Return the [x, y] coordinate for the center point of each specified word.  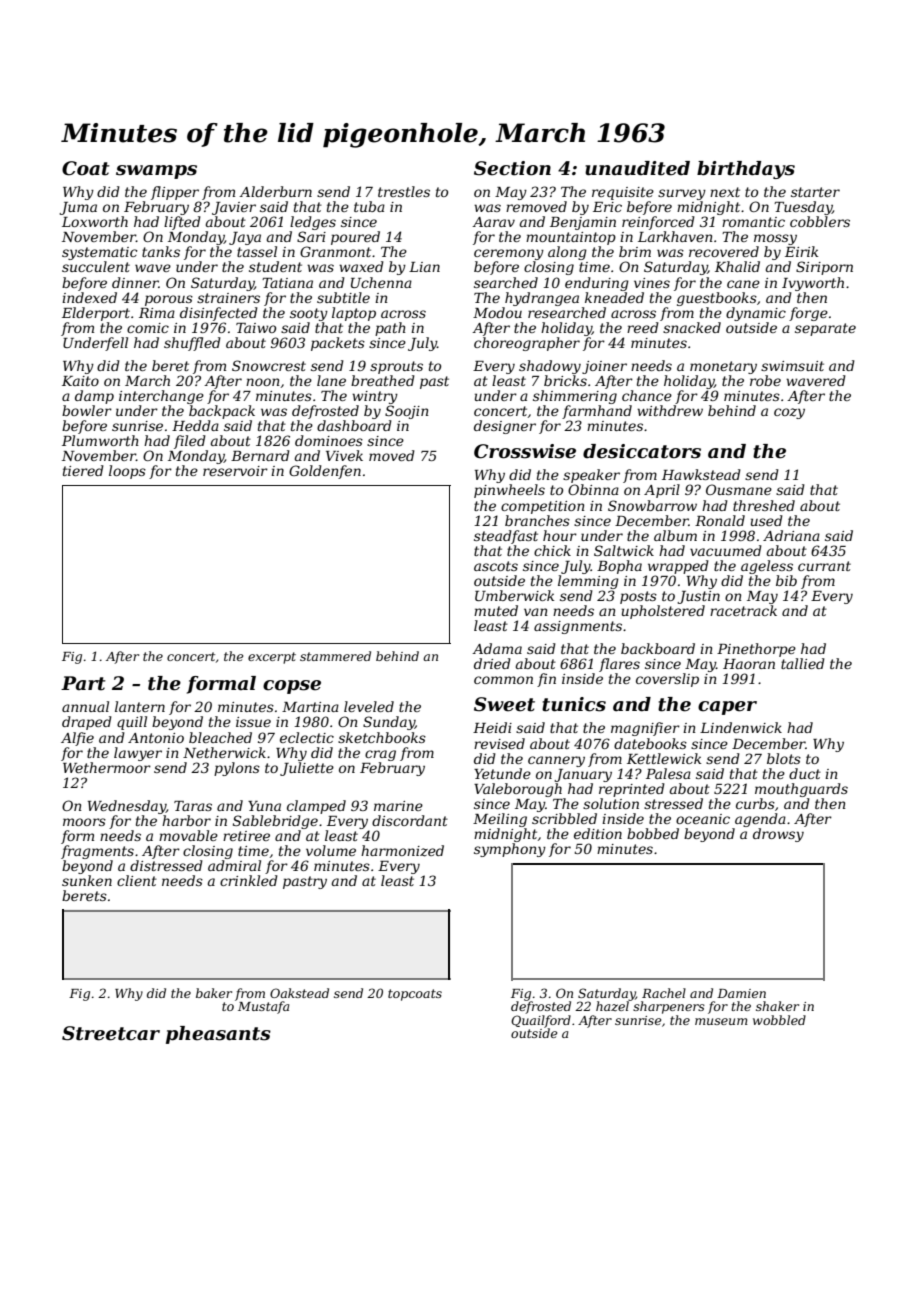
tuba [369, 206]
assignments [578, 627]
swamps [156, 172]
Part [83, 683]
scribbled [564, 818]
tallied [803, 663]
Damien [741, 993]
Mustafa [263, 1007]
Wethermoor [107, 767]
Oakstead [299, 993]
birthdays [746, 170]
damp [94, 397]
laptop [354, 314]
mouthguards [801, 790]
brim [635, 251]
